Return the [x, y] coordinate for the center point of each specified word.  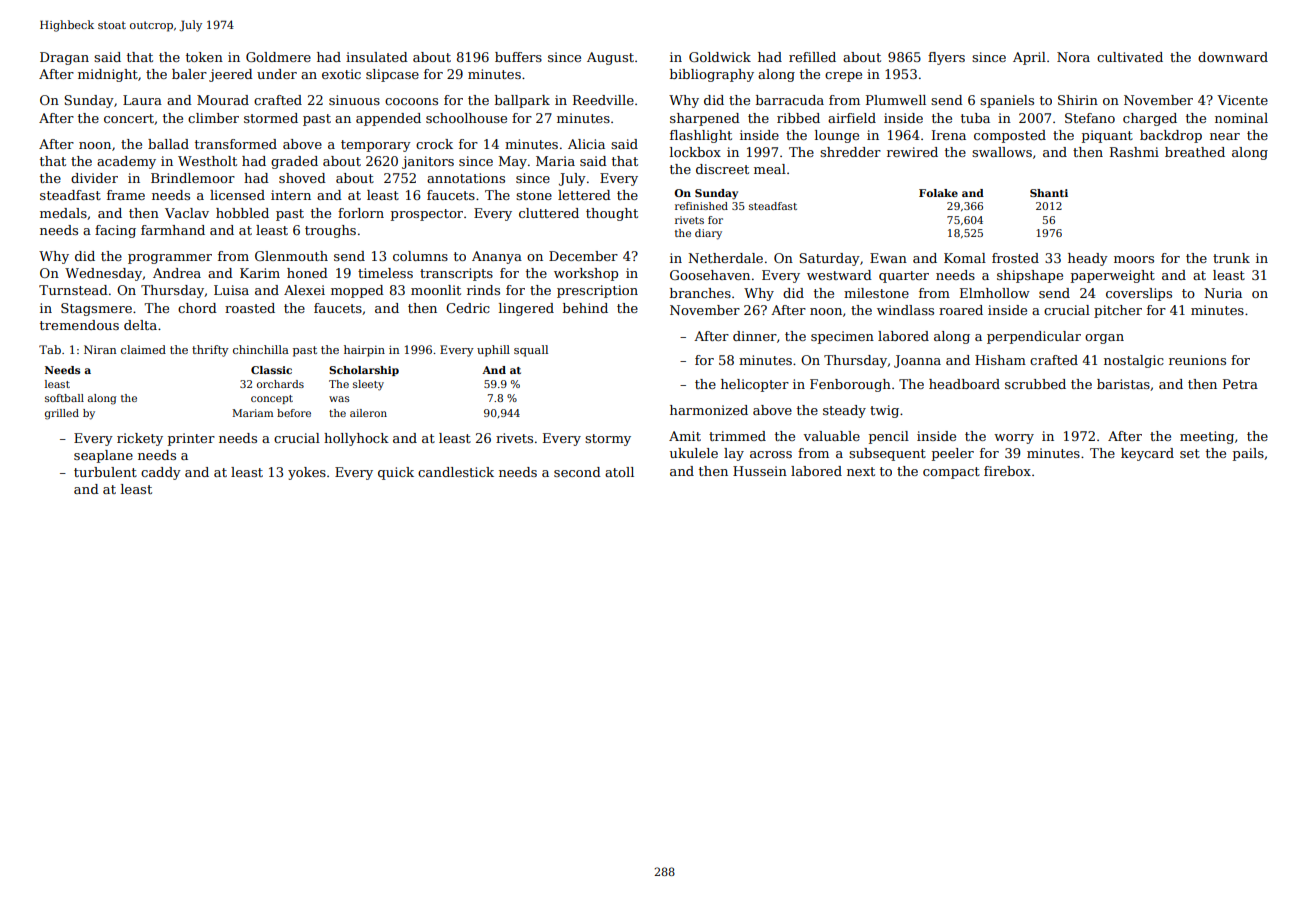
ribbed [798, 118]
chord [197, 308]
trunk [1231, 258]
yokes [307, 473]
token [204, 57]
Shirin [1078, 100]
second [577, 472]
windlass [905, 310]
